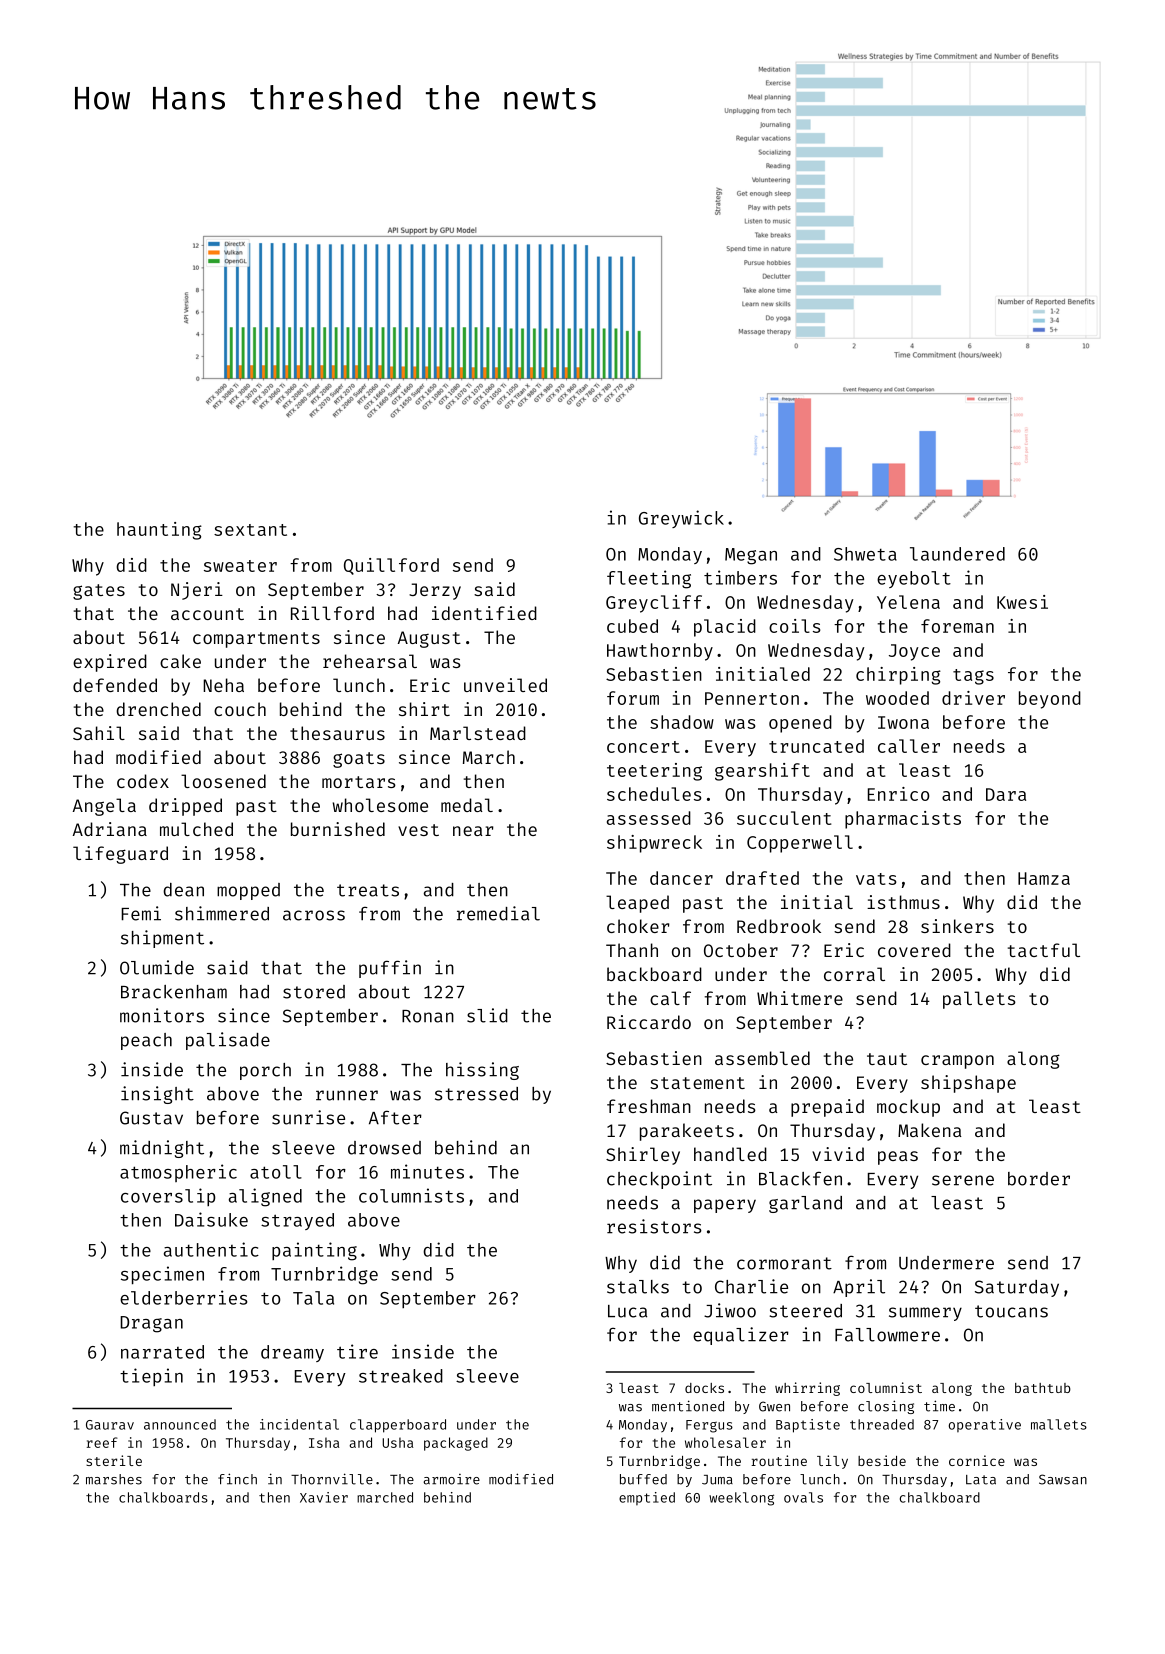 The height and width of the screenshot is (1654, 1165). What do you see at coordinates (250, 530) in the screenshot?
I see `sextant` at bounding box center [250, 530].
